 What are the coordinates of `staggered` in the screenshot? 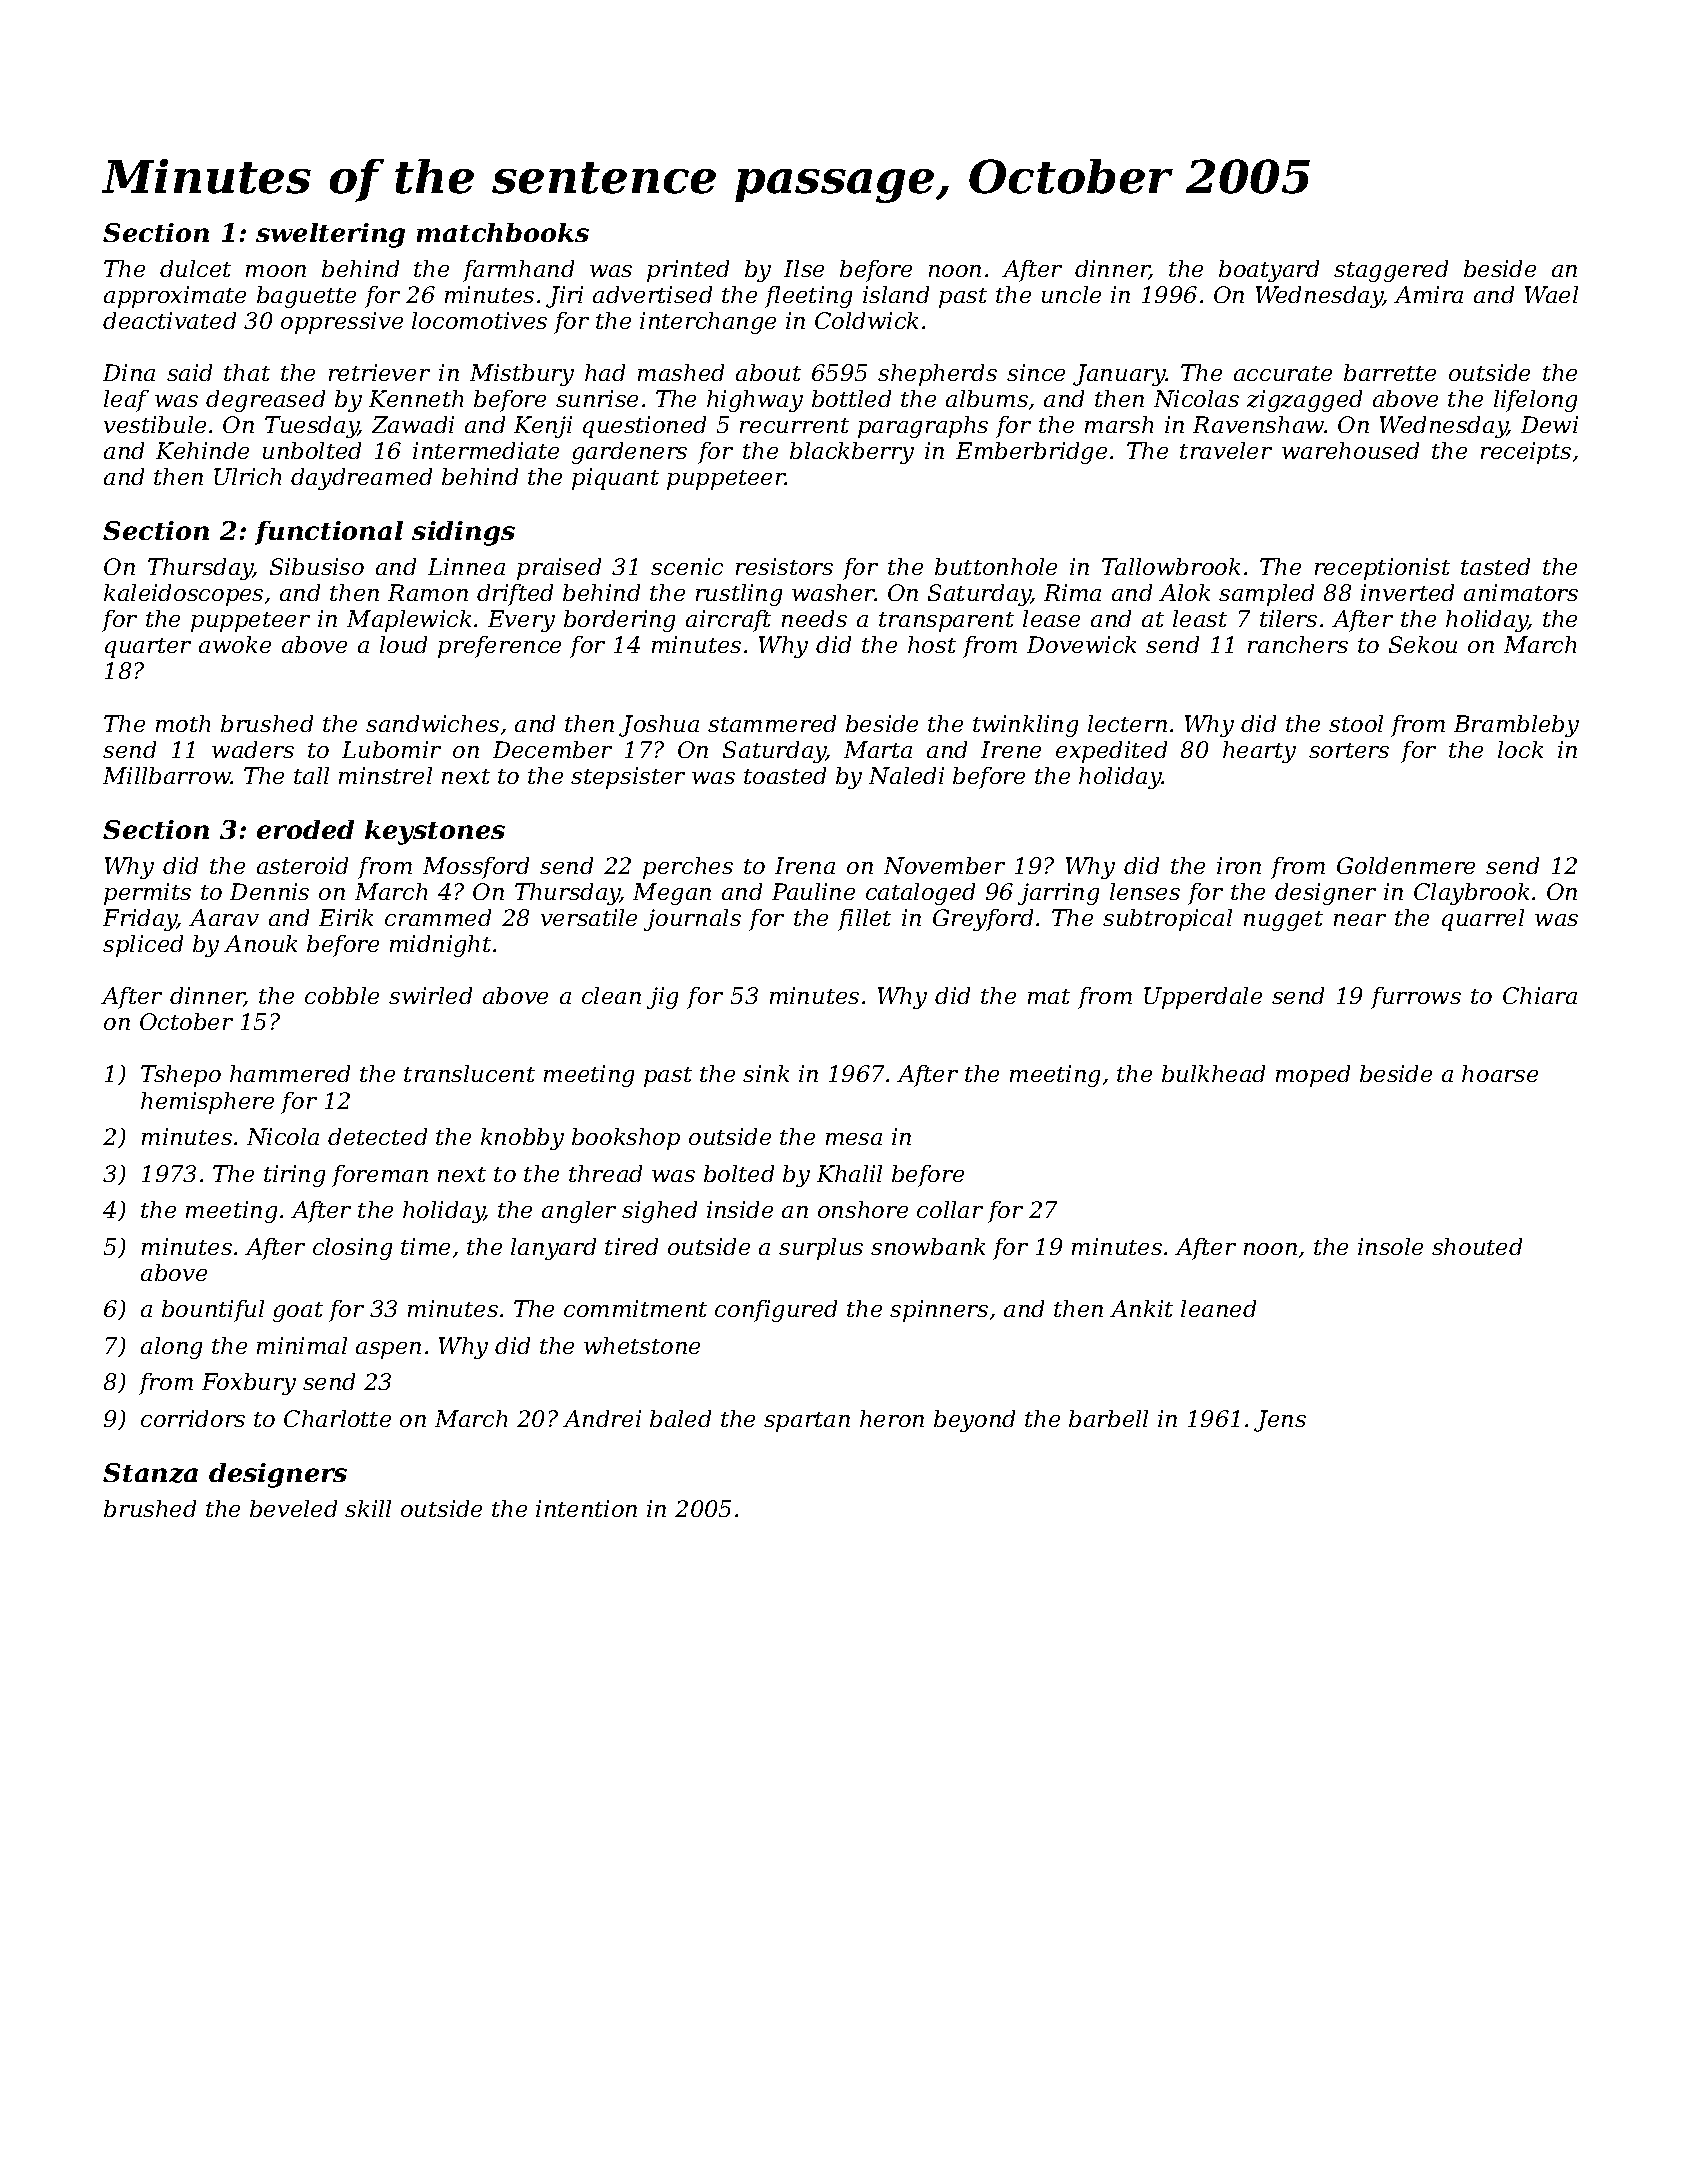 It's located at (1391, 271).
